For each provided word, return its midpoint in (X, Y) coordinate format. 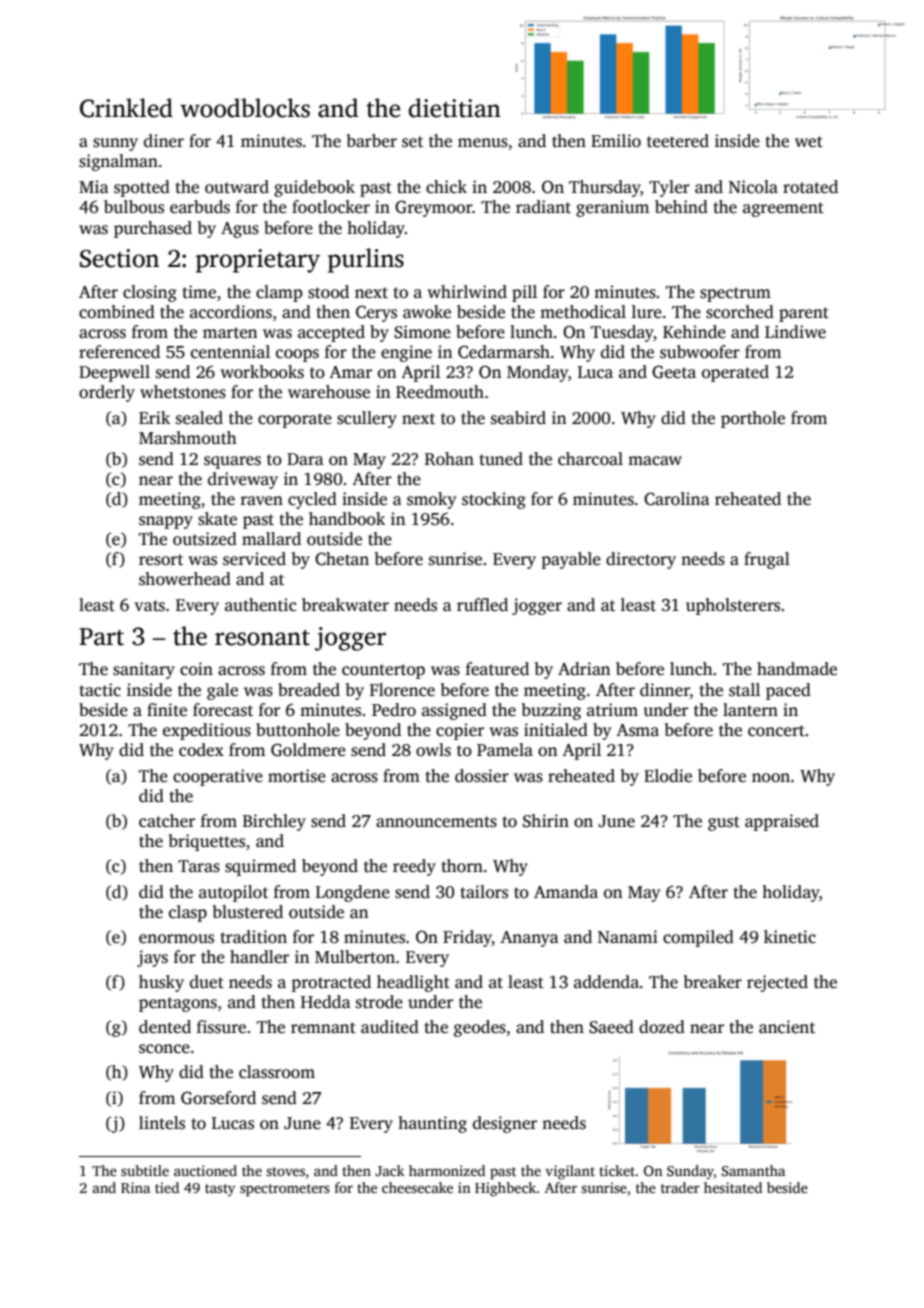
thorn (462, 866)
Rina (135, 1187)
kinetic (790, 937)
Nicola (753, 187)
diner (164, 140)
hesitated (733, 1187)
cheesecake (417, 1187)
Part (101, 637)
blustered (248, 912)
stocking (494, 500)
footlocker (331, 207)
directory (641, 560)
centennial (230, 352)
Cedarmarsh (504, 352)
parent (804, 314)
